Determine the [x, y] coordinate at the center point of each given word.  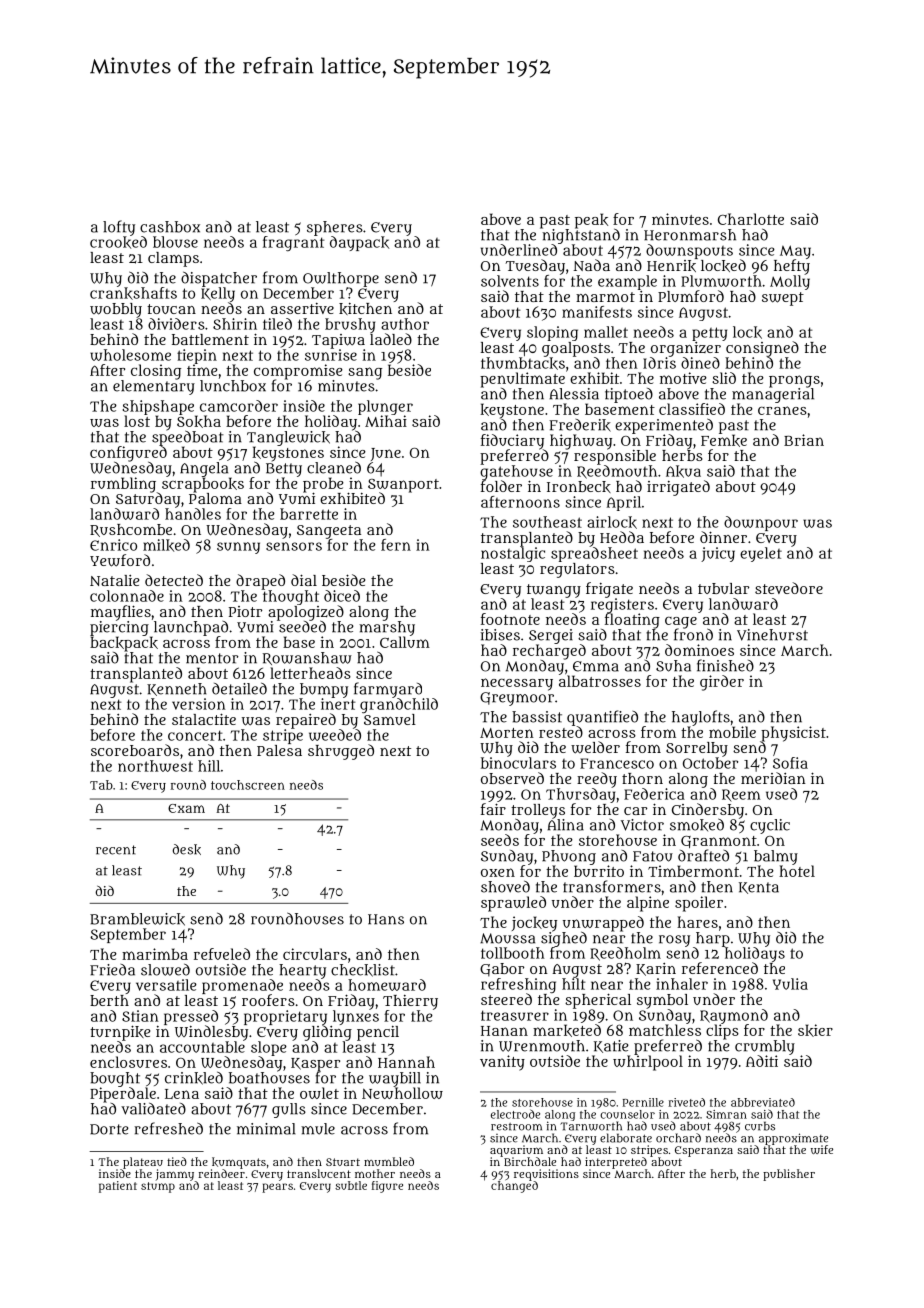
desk [186, 849]
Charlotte [751, 219]
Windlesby [211, 1033]
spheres [335, 228]
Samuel [390, 719]
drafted [703, 855]
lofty [119, 228]
